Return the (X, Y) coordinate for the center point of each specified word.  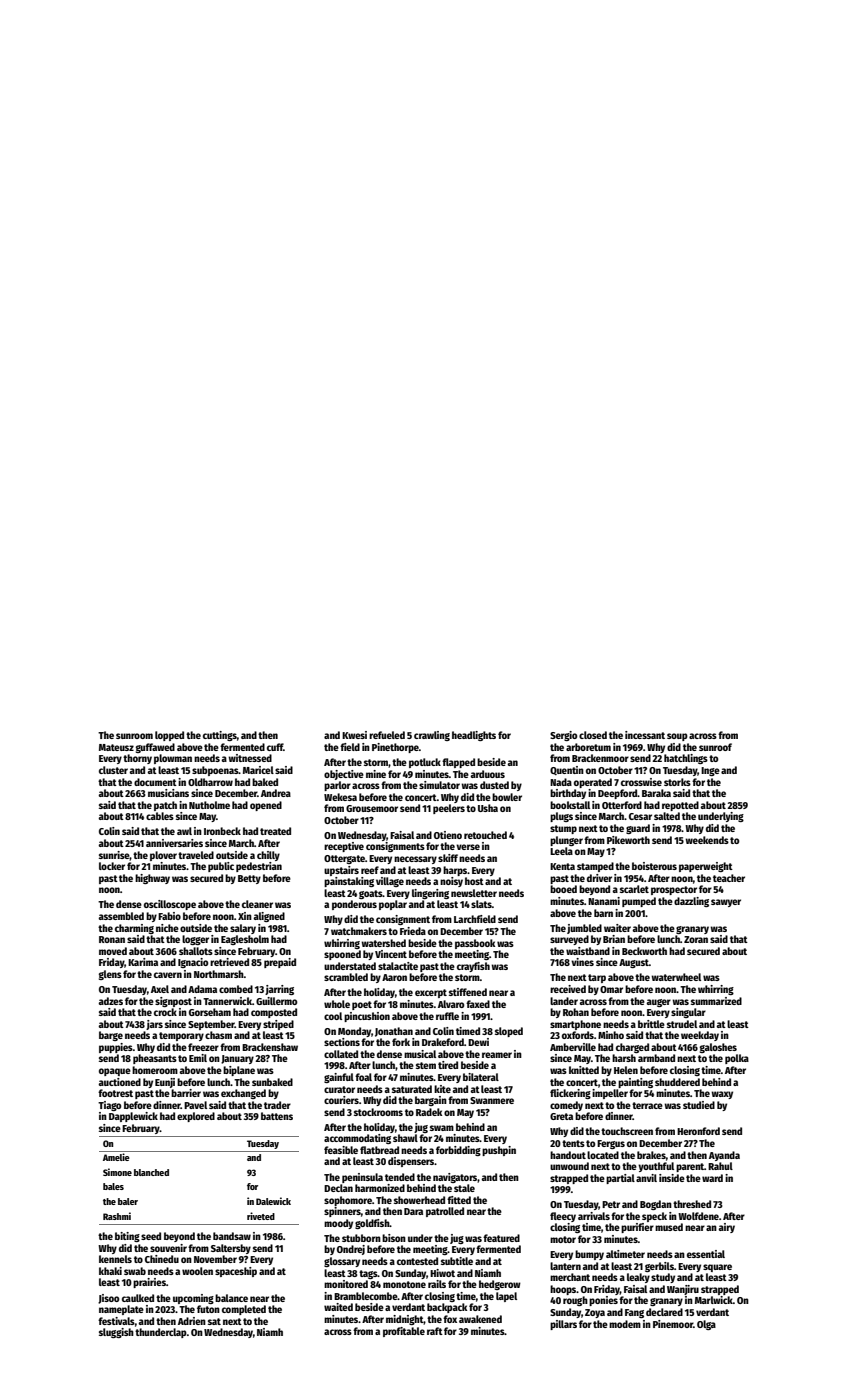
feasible (341, 1150)
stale (464, 1188)
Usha (488, 808)
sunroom (134, 736)
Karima (143, 962)
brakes (651, 1155)
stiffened (468, 992)
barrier (186, 1093)
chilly (268, 856)
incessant (645, 735)
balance (231, 1298)
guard (638, 829)
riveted (261, 1216)
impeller (610, 1094)
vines (582, 962)
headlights (474, 736)
